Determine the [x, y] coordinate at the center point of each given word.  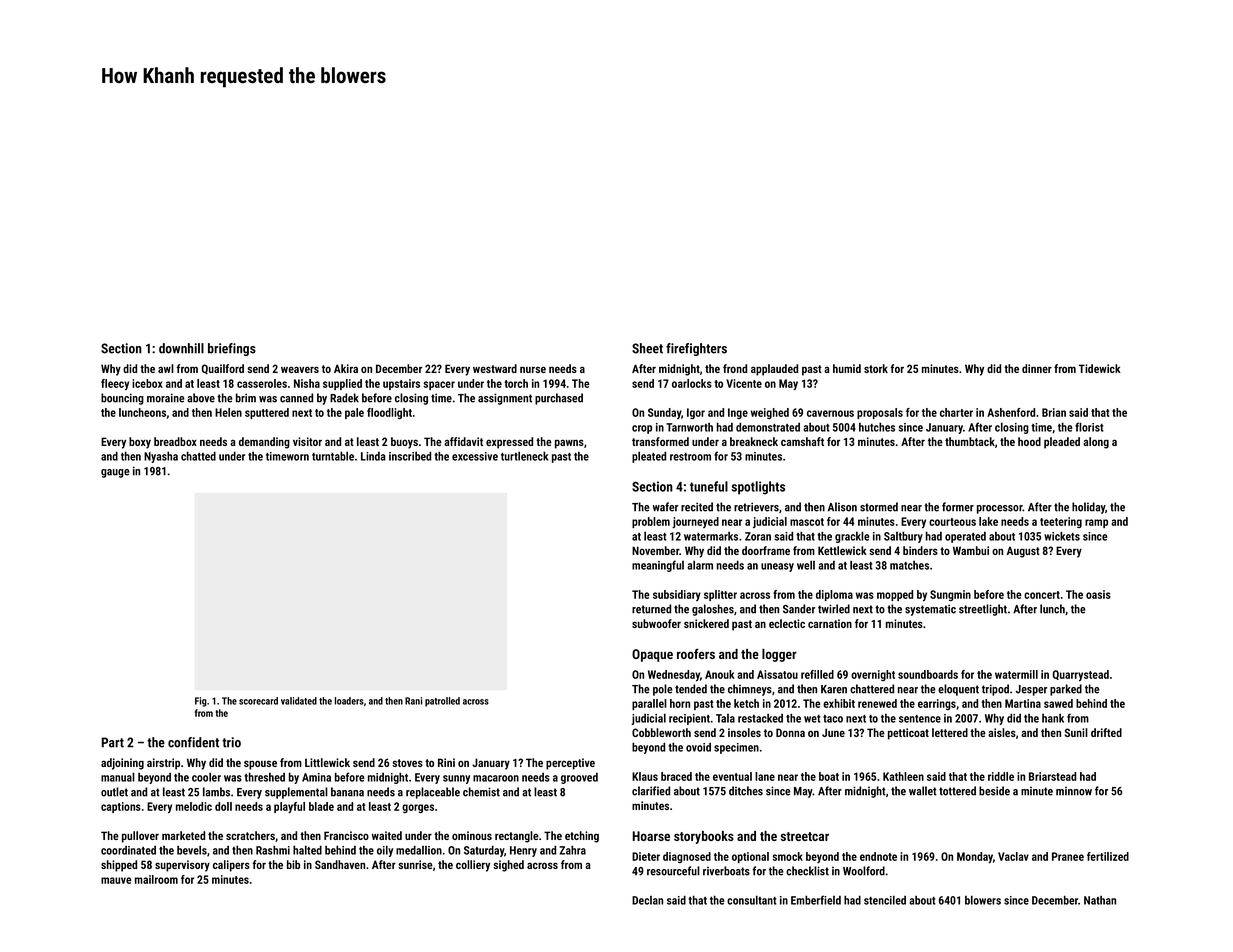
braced [676, 776]
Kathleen [903, 776]
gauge [115, 473]
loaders [349, 701]
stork [876, 368]
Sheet [647, 348]
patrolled [442, 702]
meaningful [658, 566]
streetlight [983, 610]
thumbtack [970, 441]
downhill [181, 348]
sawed [1058, 703]
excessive [475, 456]
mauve [116, 880]
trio [231, 742]
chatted [198, 456]
